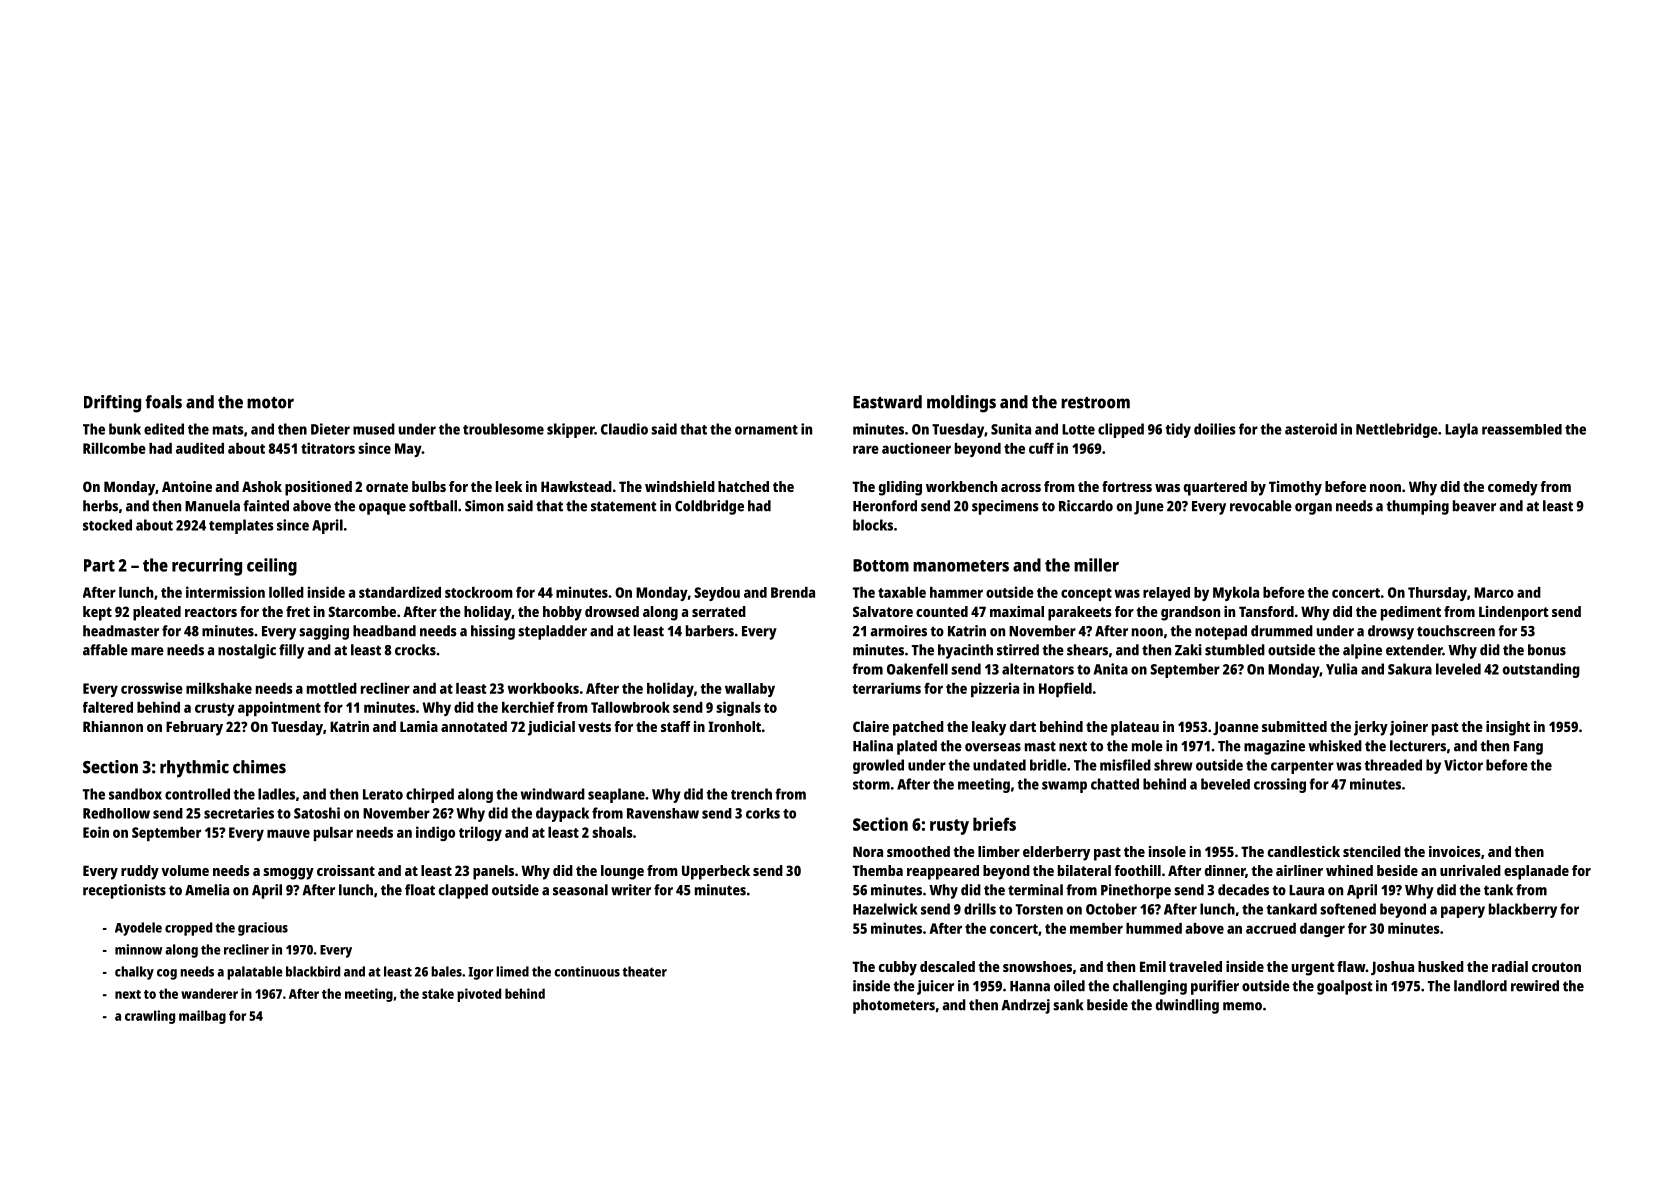  What do you see at coordinates (1411, 613) in the screenshot?
I see `pediment` at bounding box center [1411, 613].
